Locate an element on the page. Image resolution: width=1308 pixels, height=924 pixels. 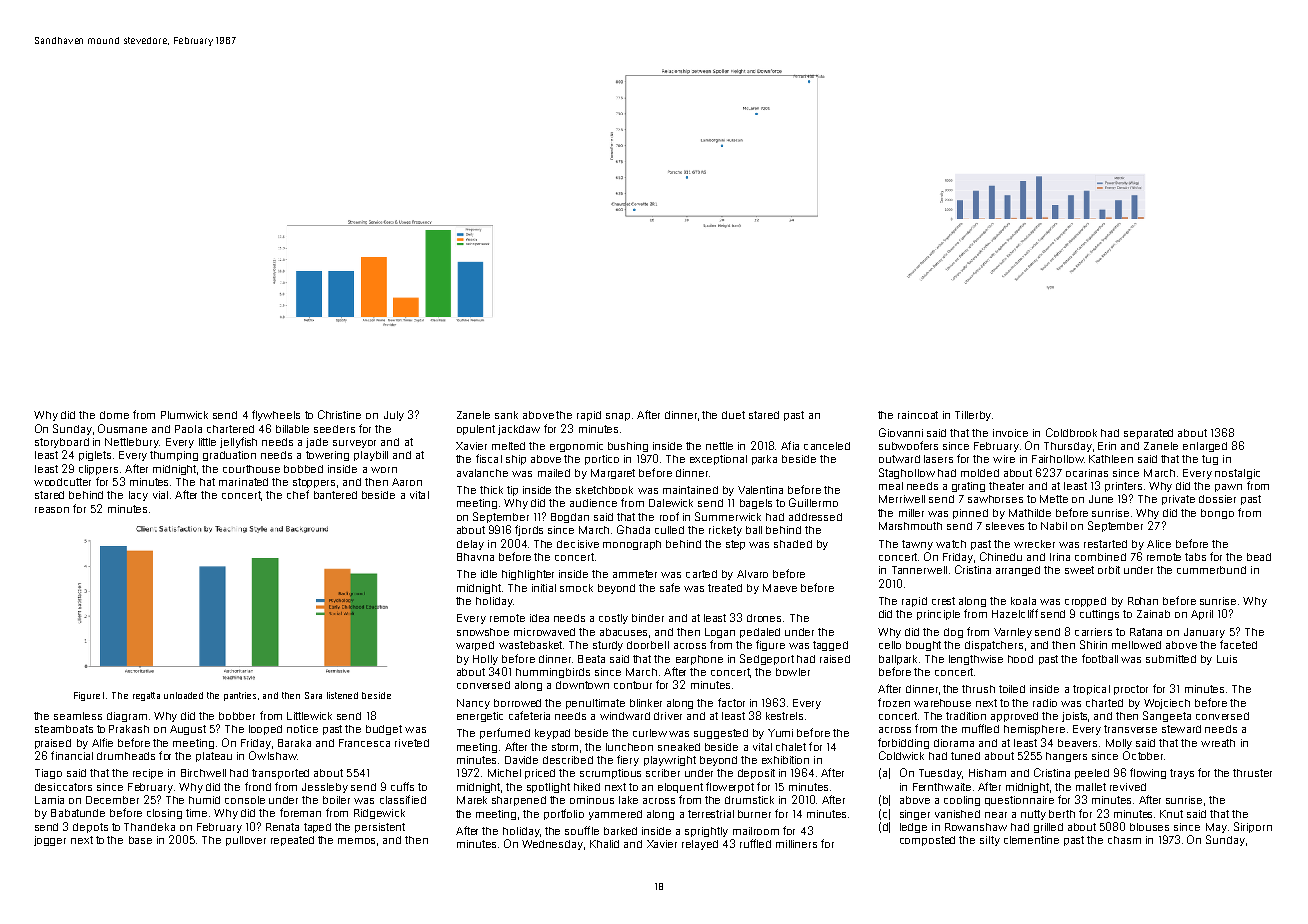
regatta is located at coordinates (146, 696).
